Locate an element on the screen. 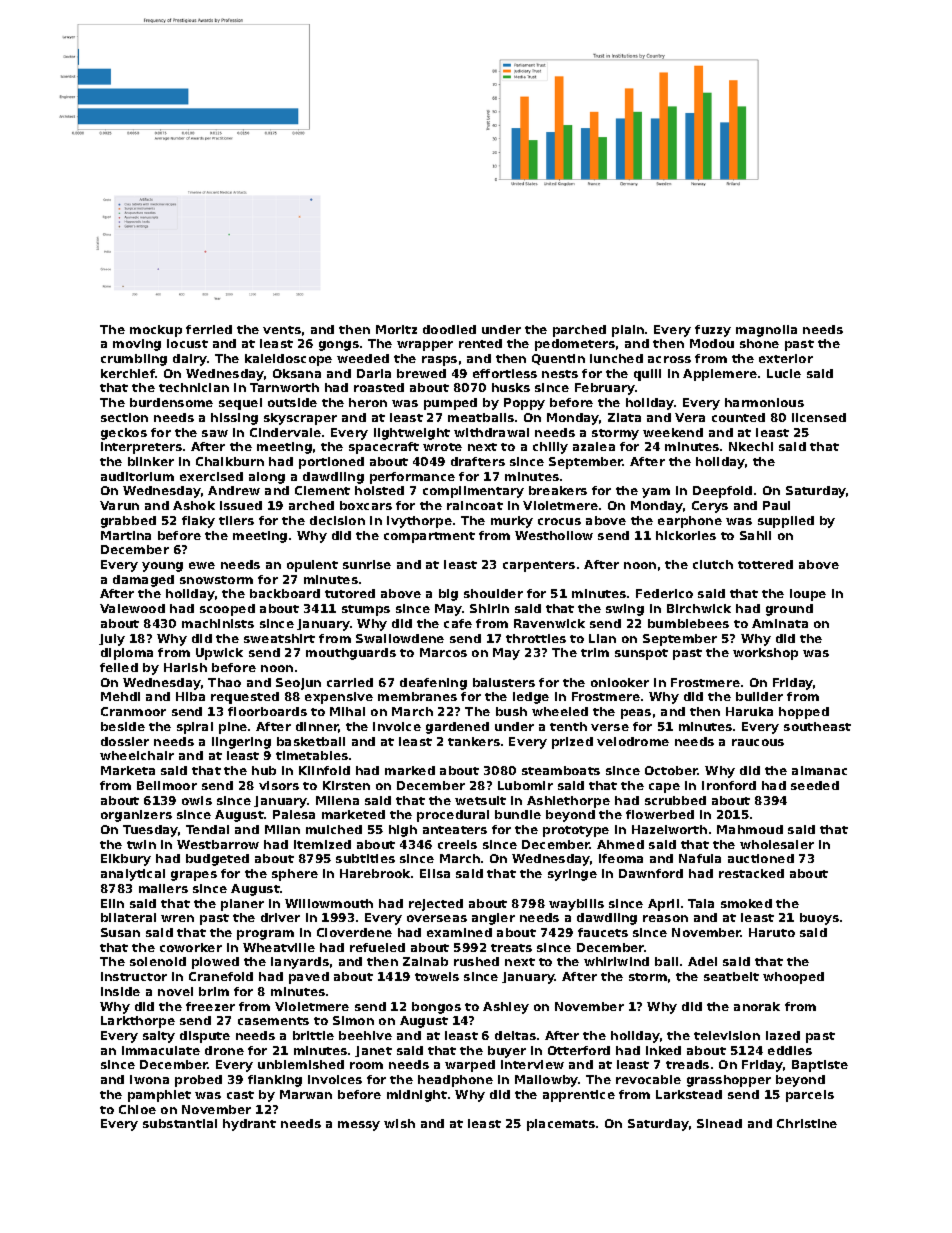 The width and height of the screenshot is (952, 1233). rushed is located at coordinates (476, 961).
